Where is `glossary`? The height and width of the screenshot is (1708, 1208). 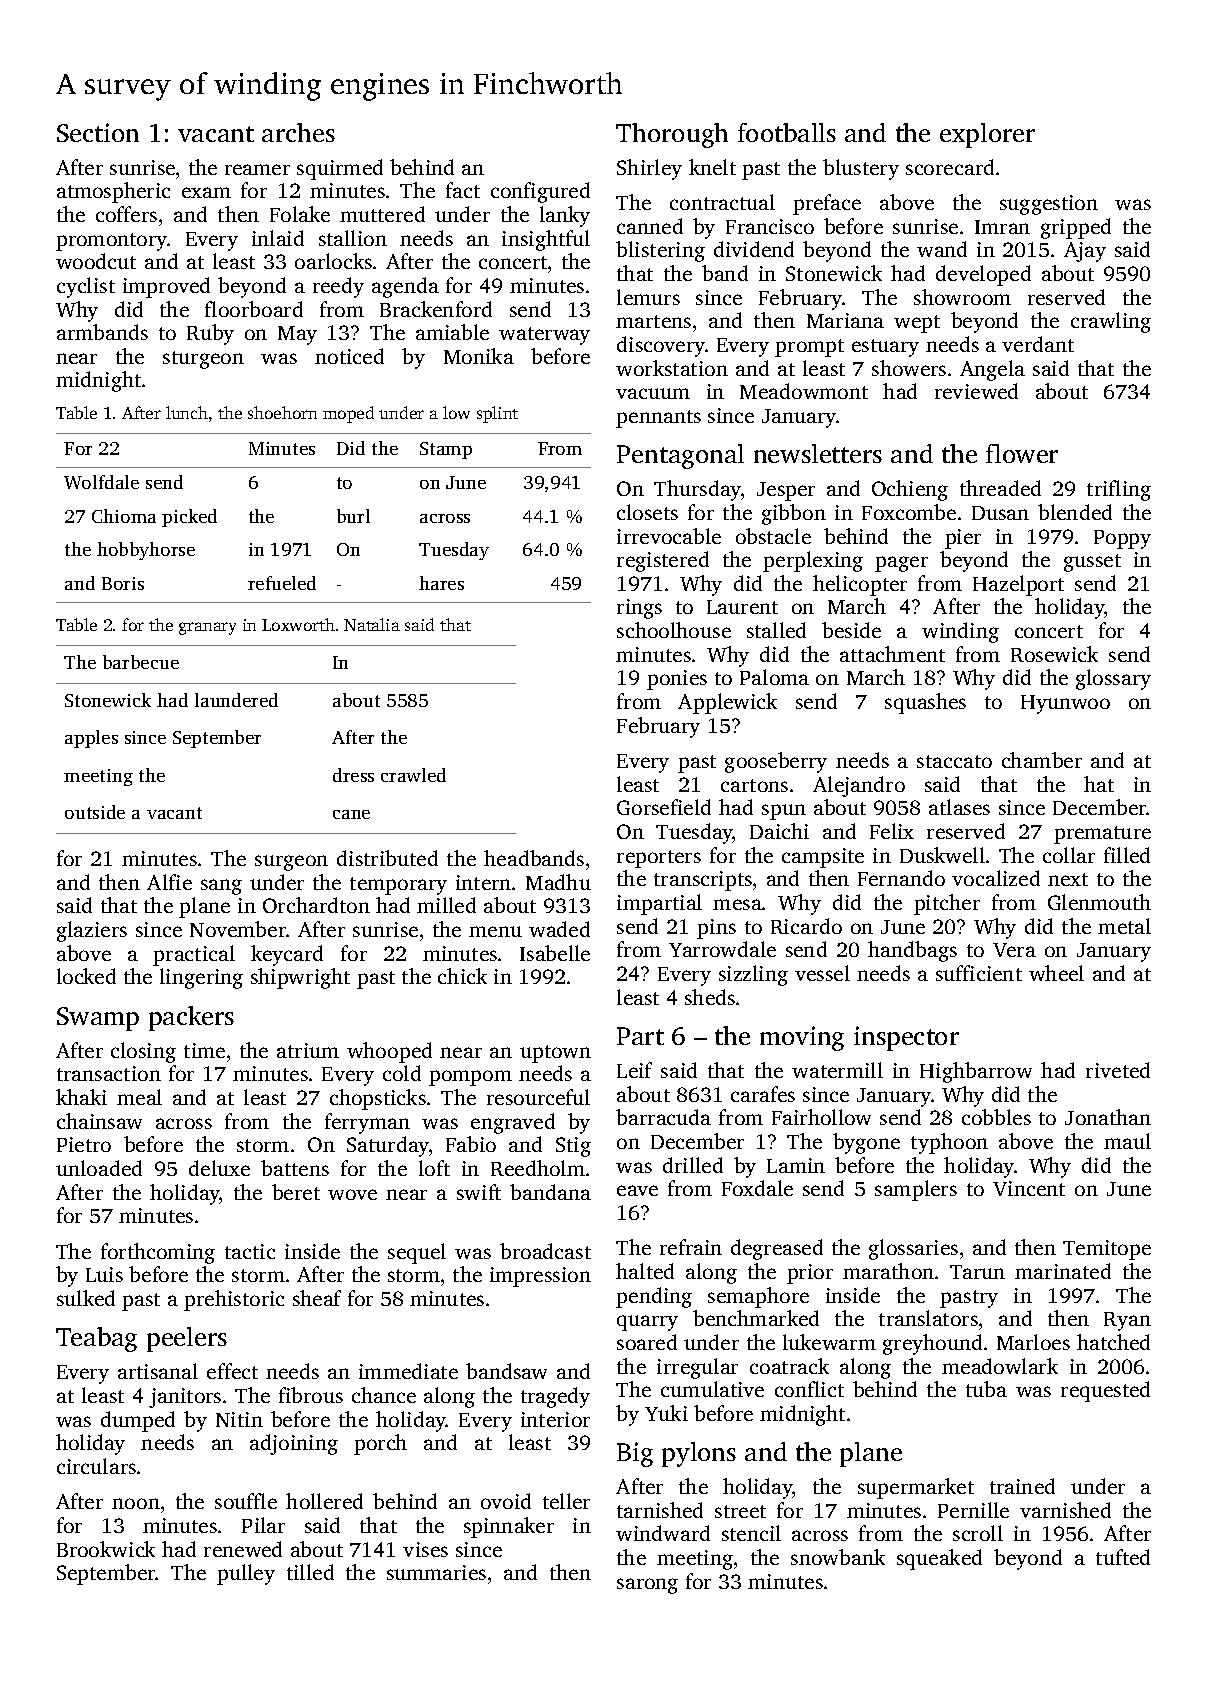
glossary is located at coordinates (1113, 679).
